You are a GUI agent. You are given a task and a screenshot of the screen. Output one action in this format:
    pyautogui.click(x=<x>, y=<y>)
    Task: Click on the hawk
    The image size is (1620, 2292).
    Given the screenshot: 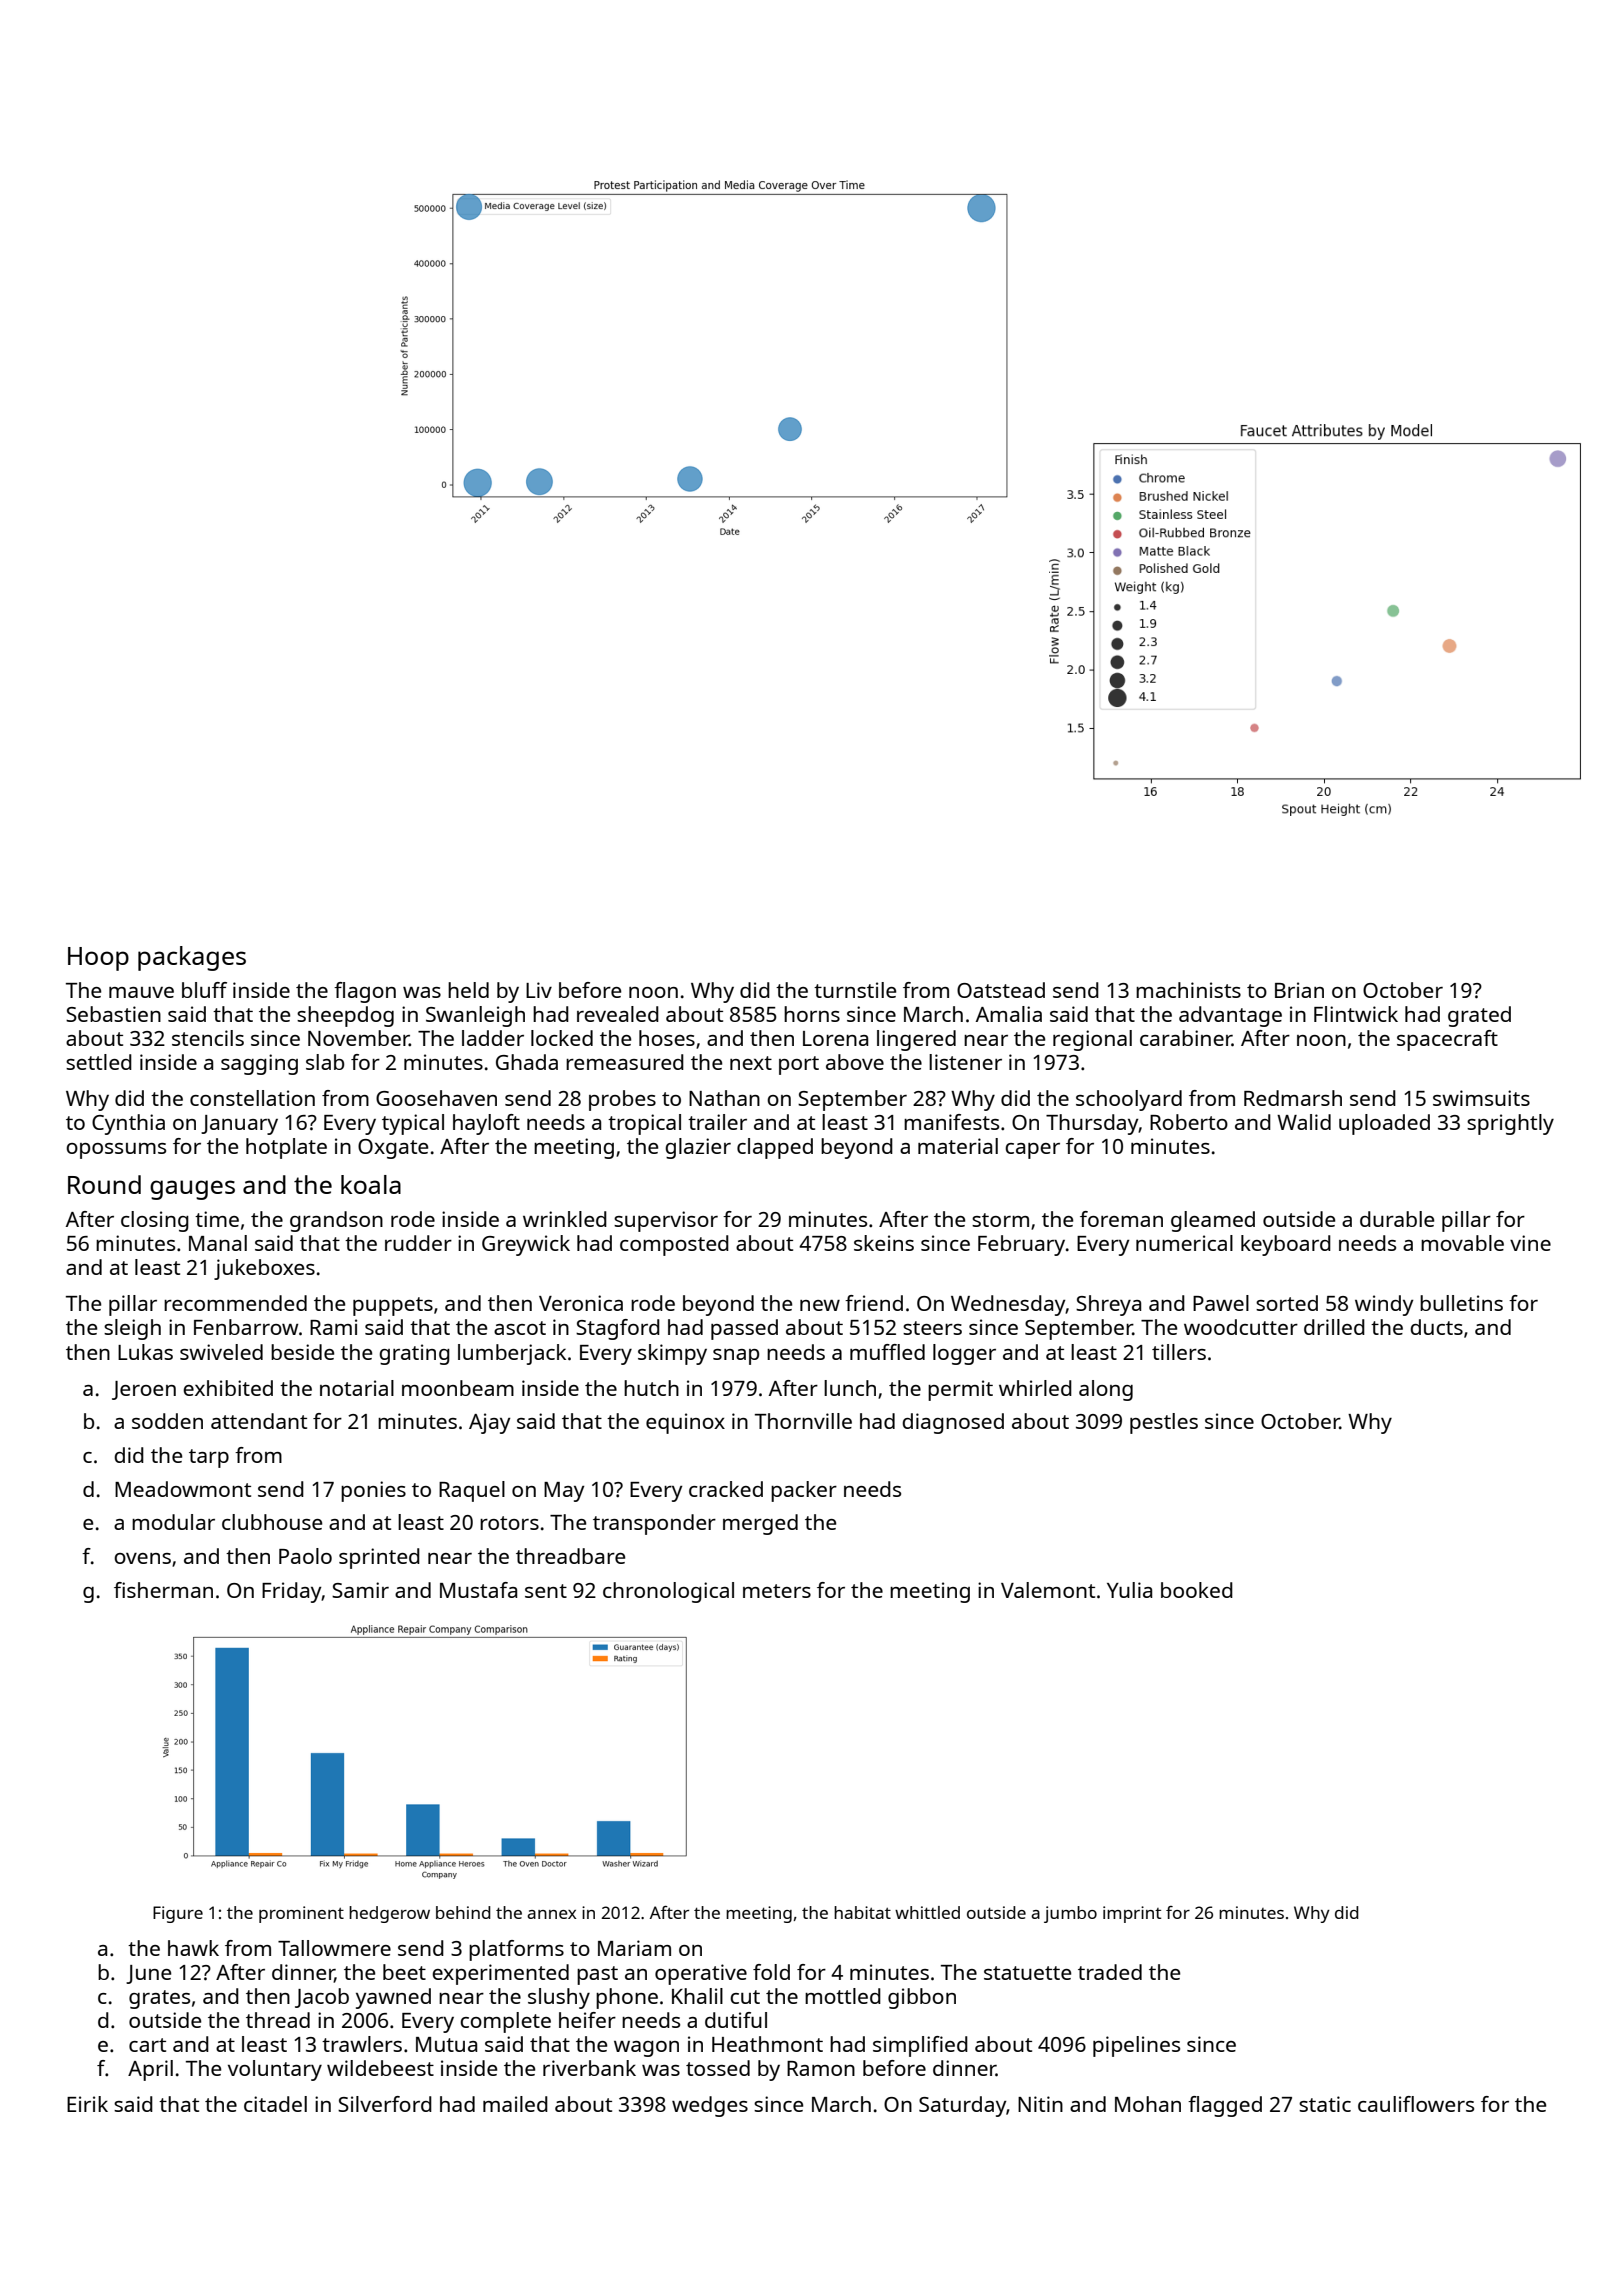 What is the action you would take?
    pyautogui.click(x=193, y=1948)
